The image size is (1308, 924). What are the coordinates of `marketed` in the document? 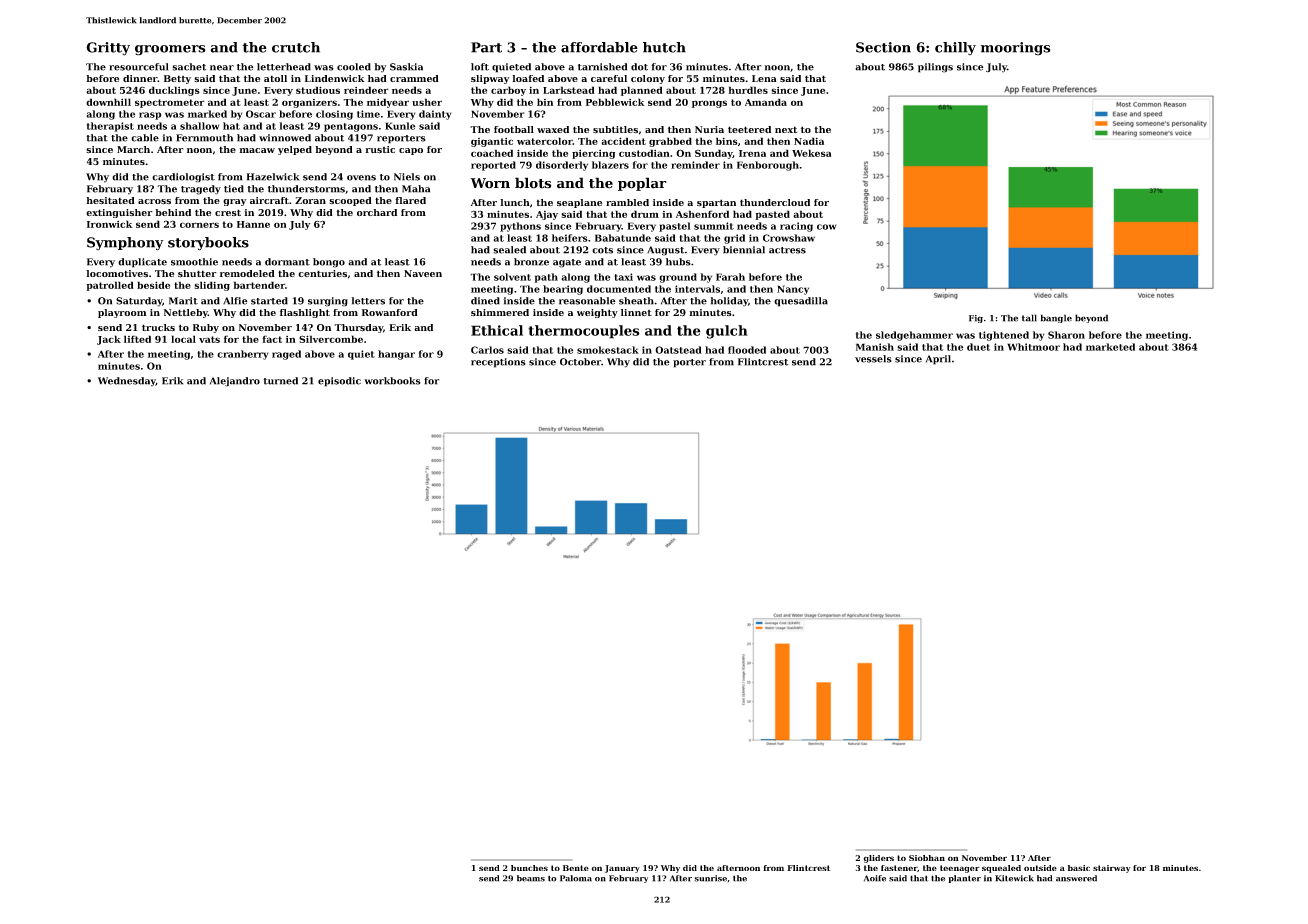 It's located at (1110, 347).
